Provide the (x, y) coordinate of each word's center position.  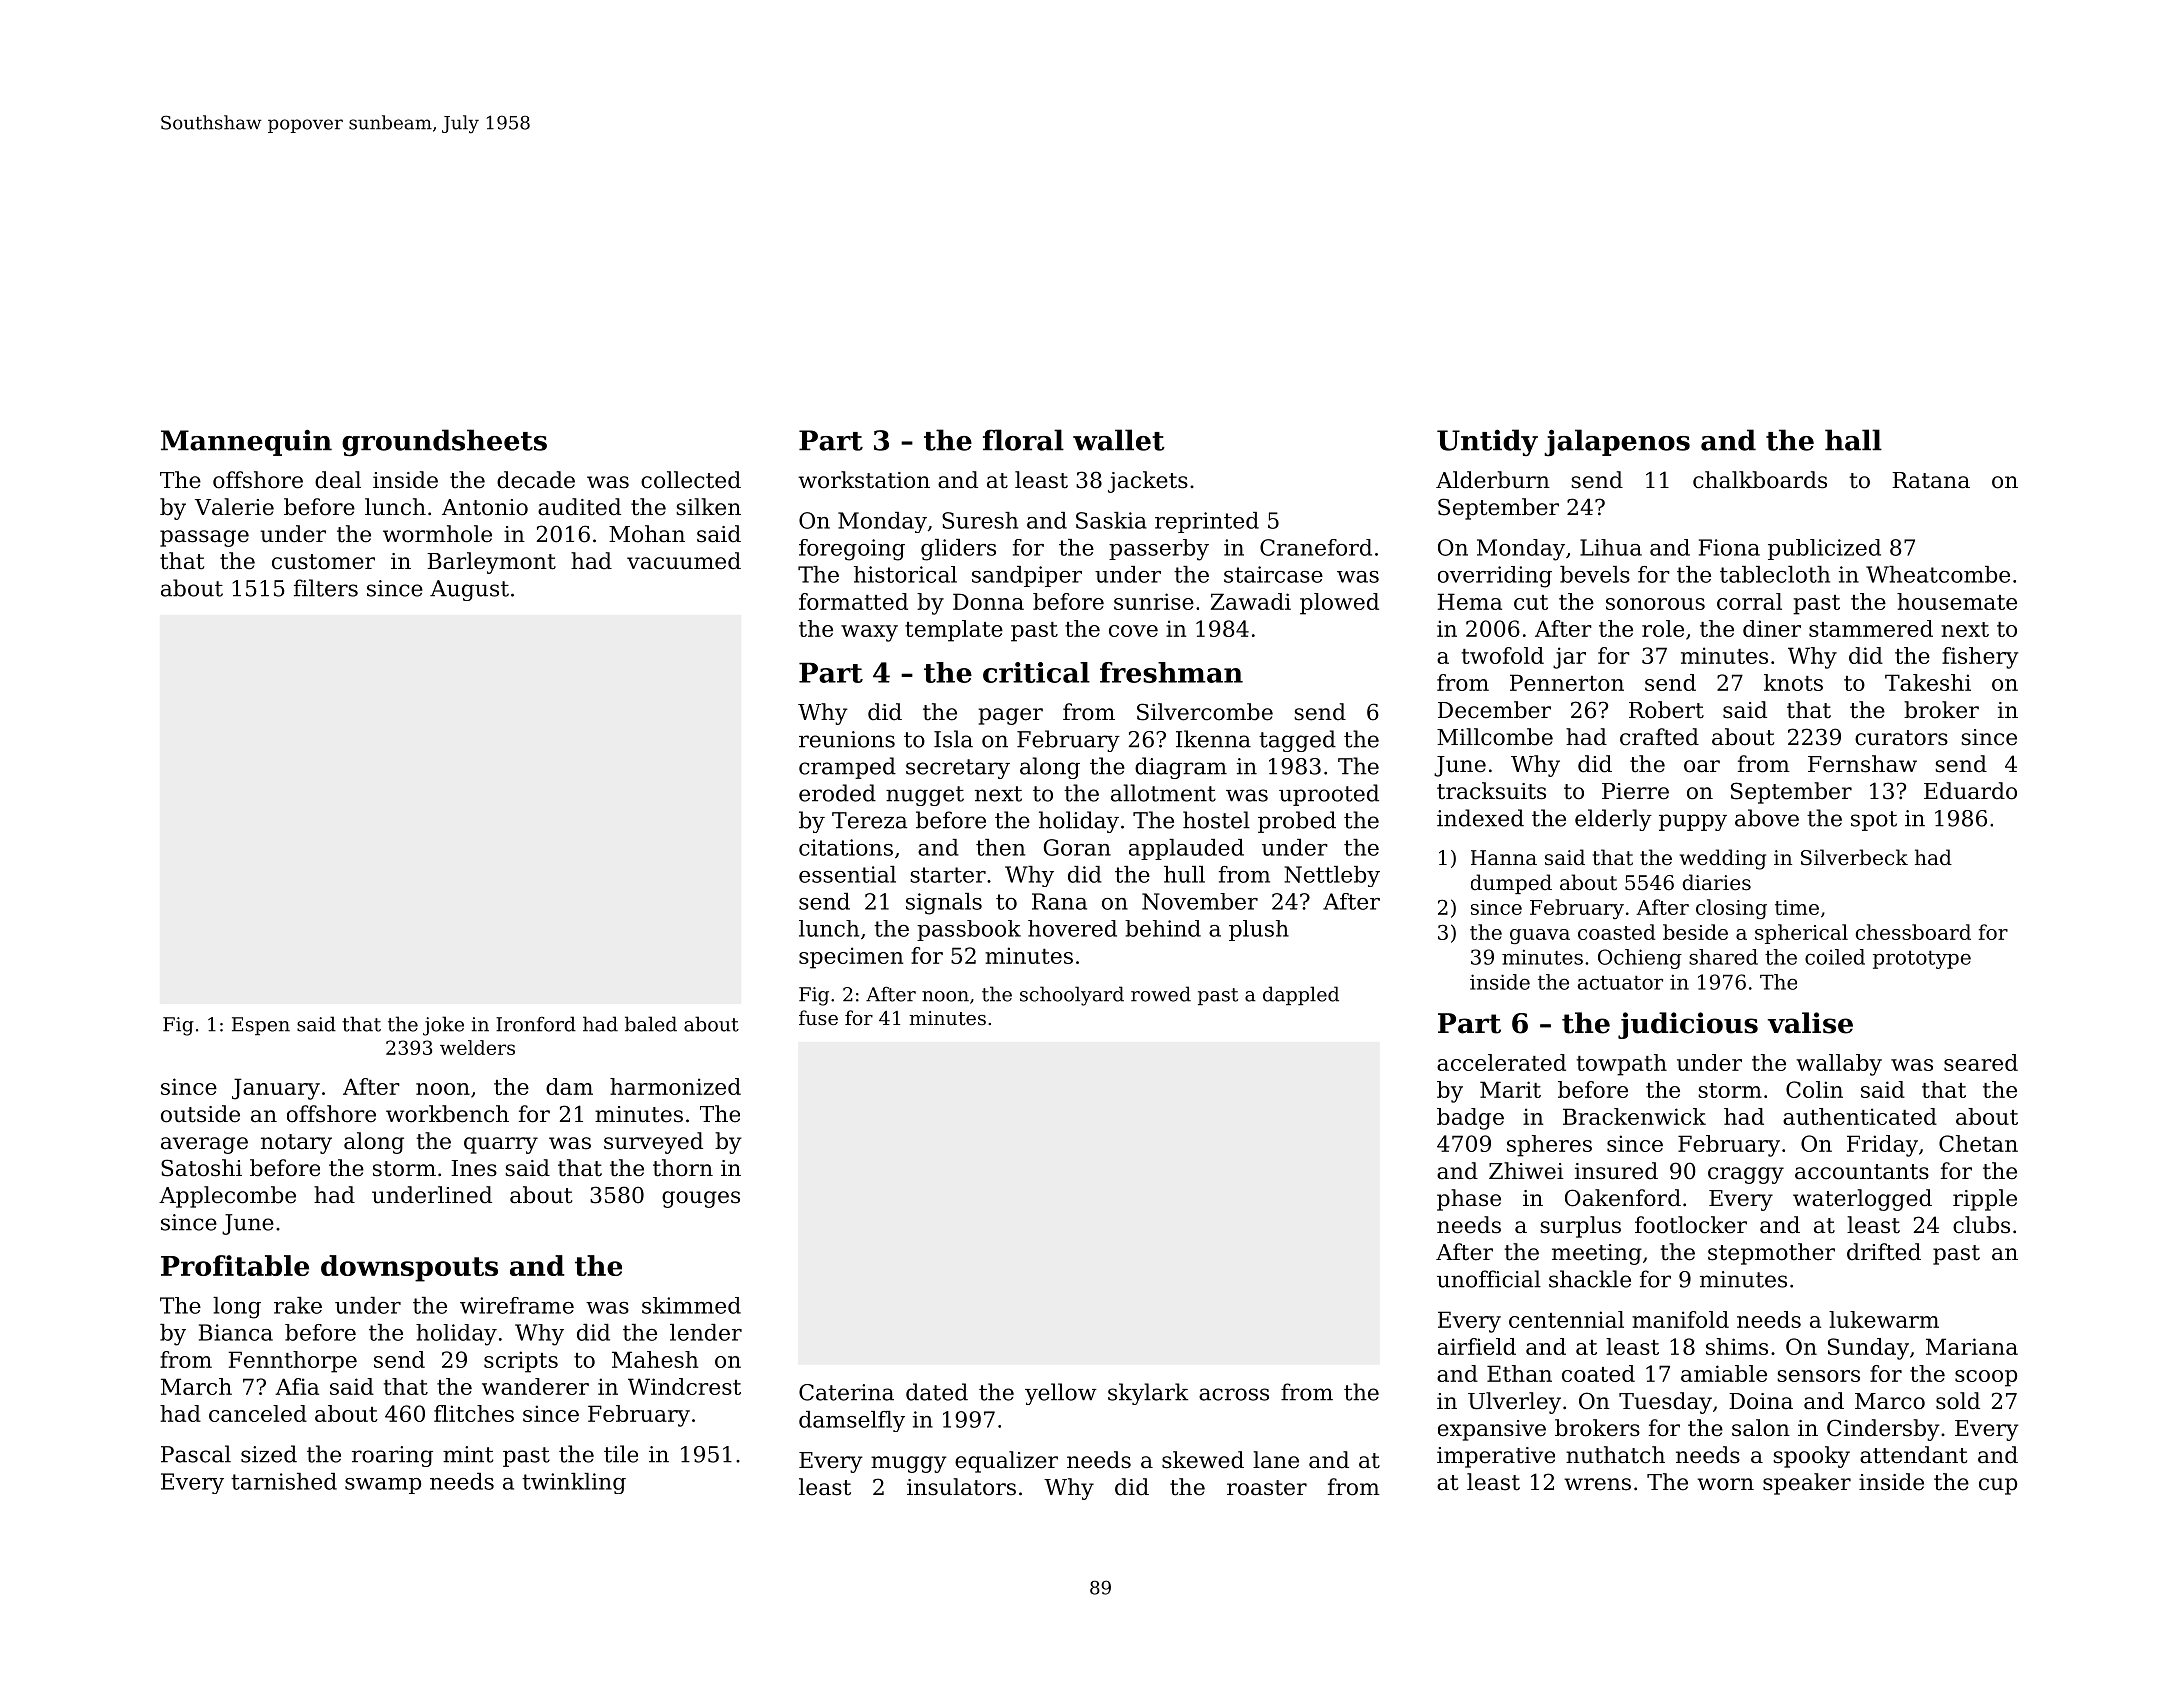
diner (1772, 628)
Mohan (647, 534)
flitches (474, 1413)
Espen (261, 1026)
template (954, 631)
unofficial (1489, 1279)
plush (1259, 930)
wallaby (1839, 1065)
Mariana (1972, 1346)
